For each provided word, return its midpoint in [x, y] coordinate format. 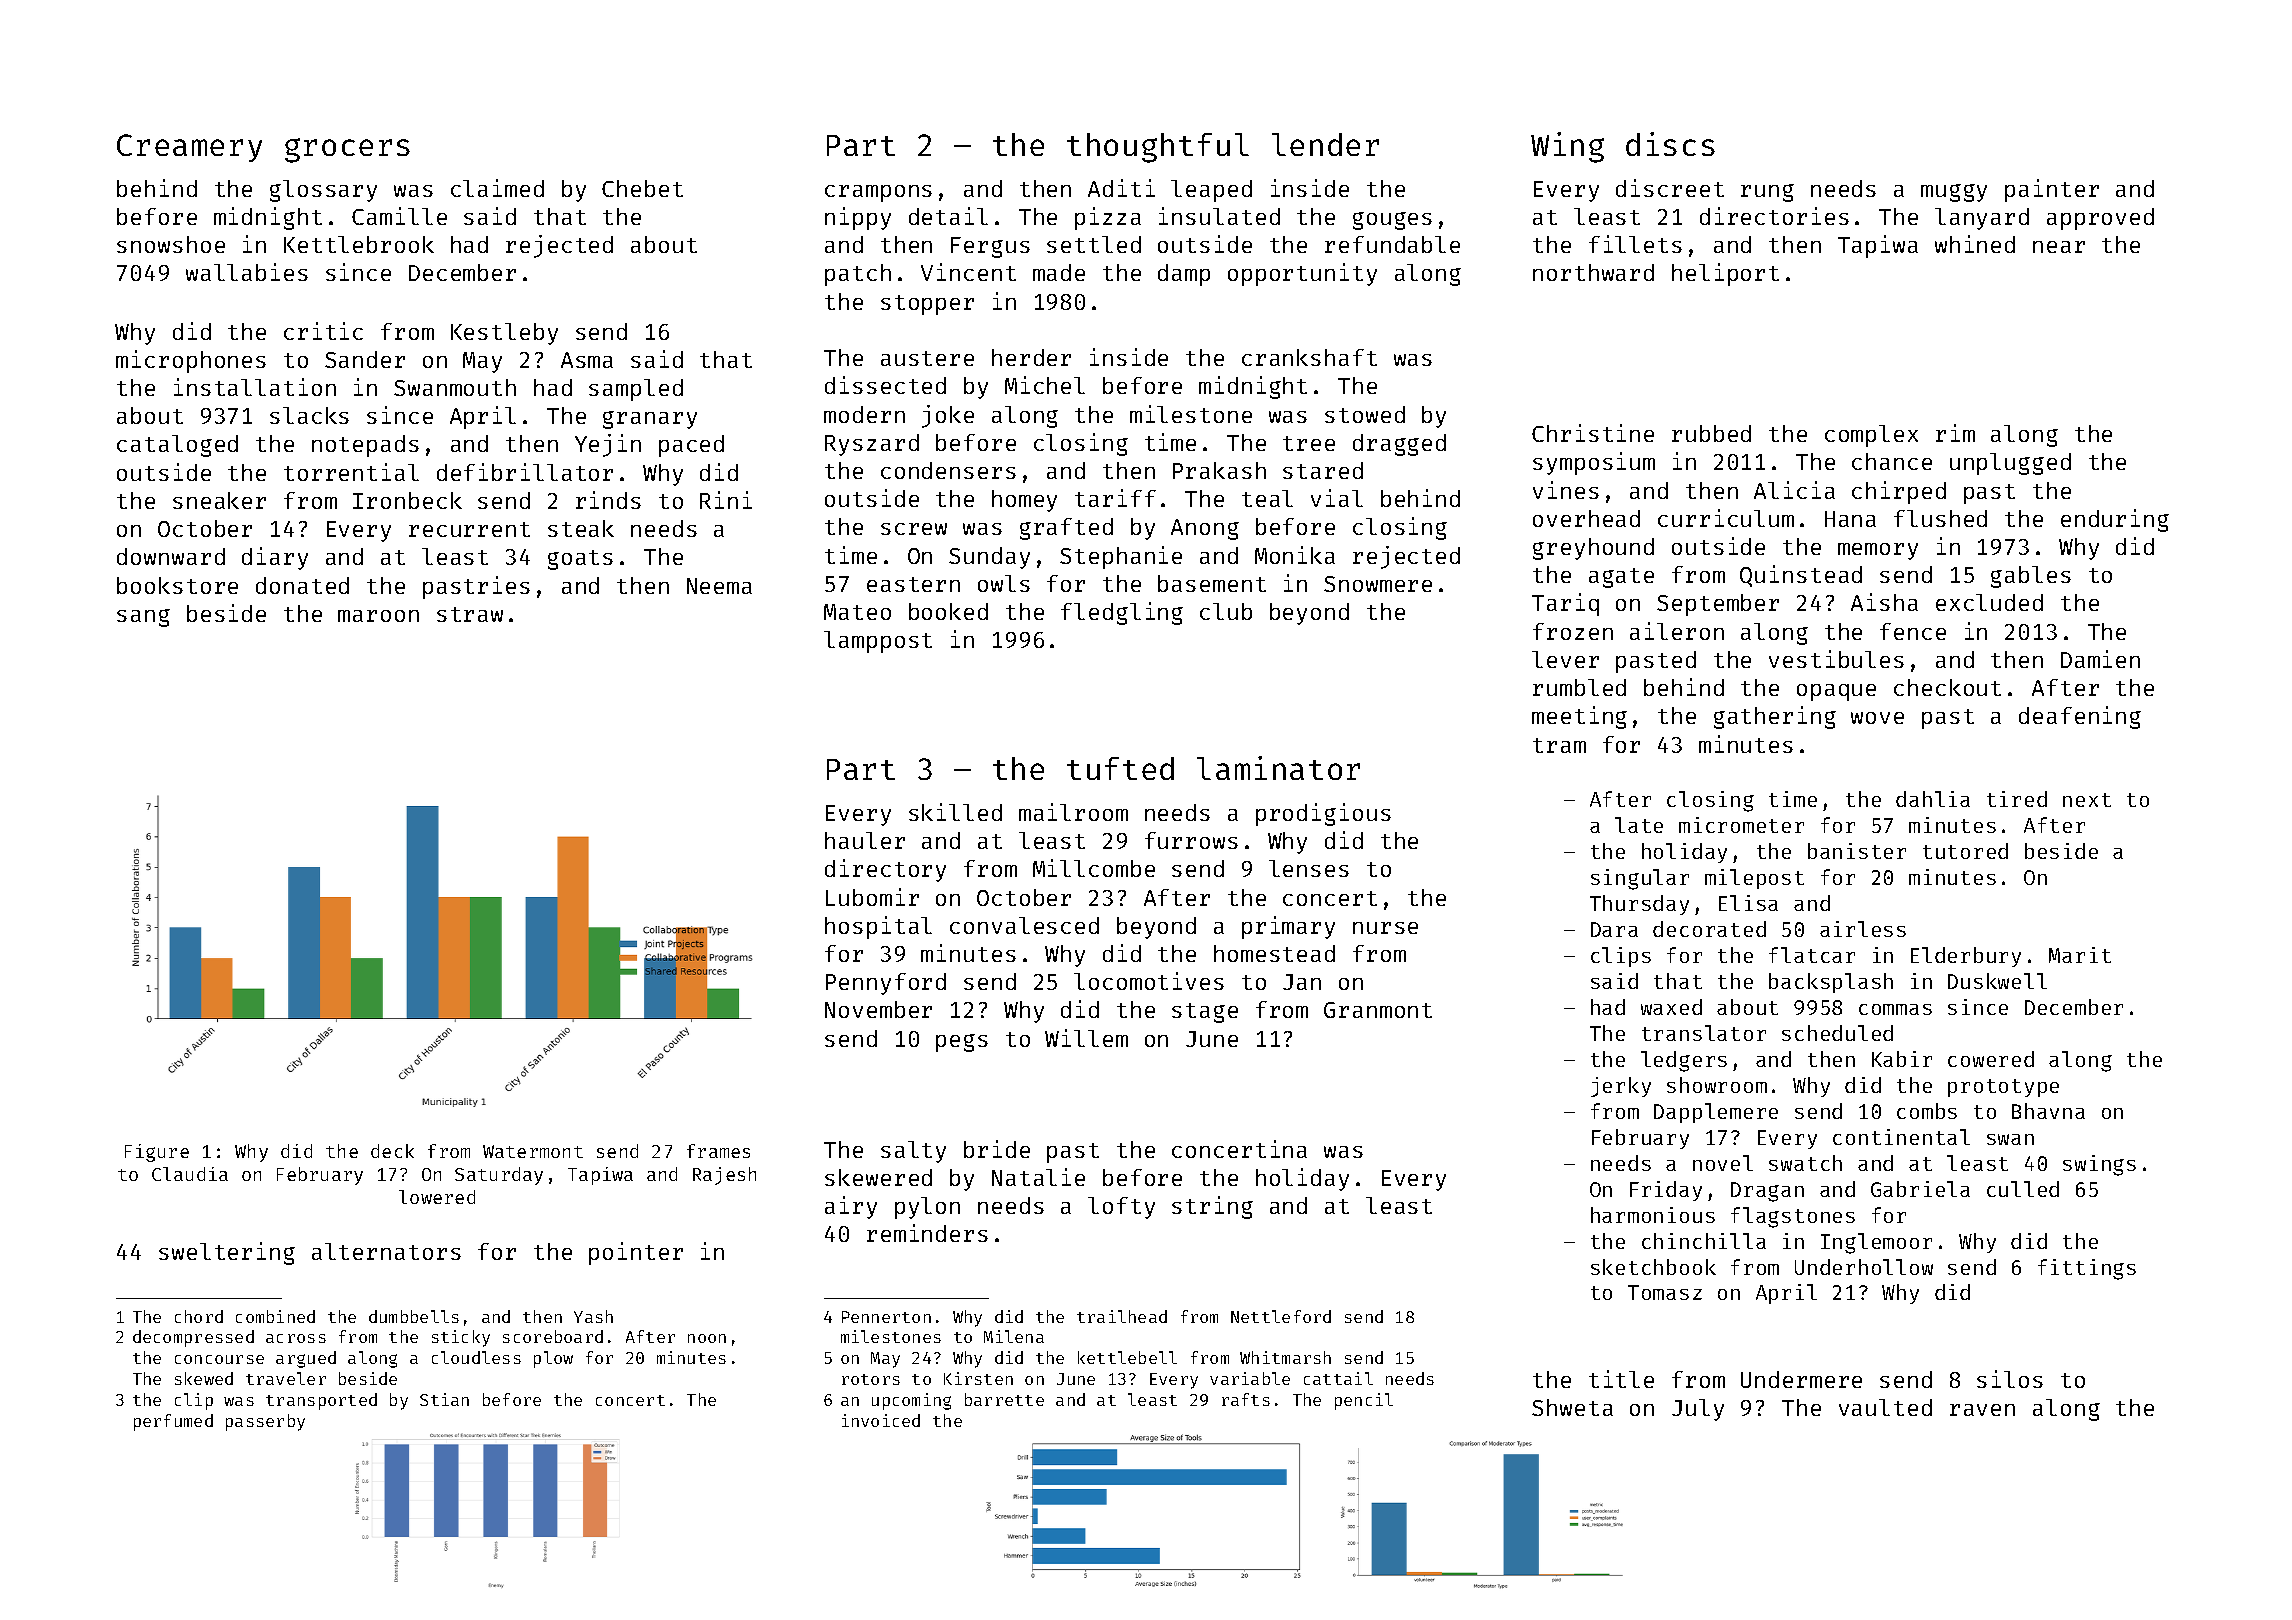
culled [2023, 1189]
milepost [1754, 879]
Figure [157, 1153]
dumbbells [414, 1316]
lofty [1121, 1208]
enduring [2115, 520]
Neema [719, 586]
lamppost [878, 642]
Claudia [190, 1174]
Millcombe [1094, 868]
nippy [858, 218]
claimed [497, 188]
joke [948, 416]
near [2059, 247]
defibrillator [525, 472]
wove [1877, 718]
